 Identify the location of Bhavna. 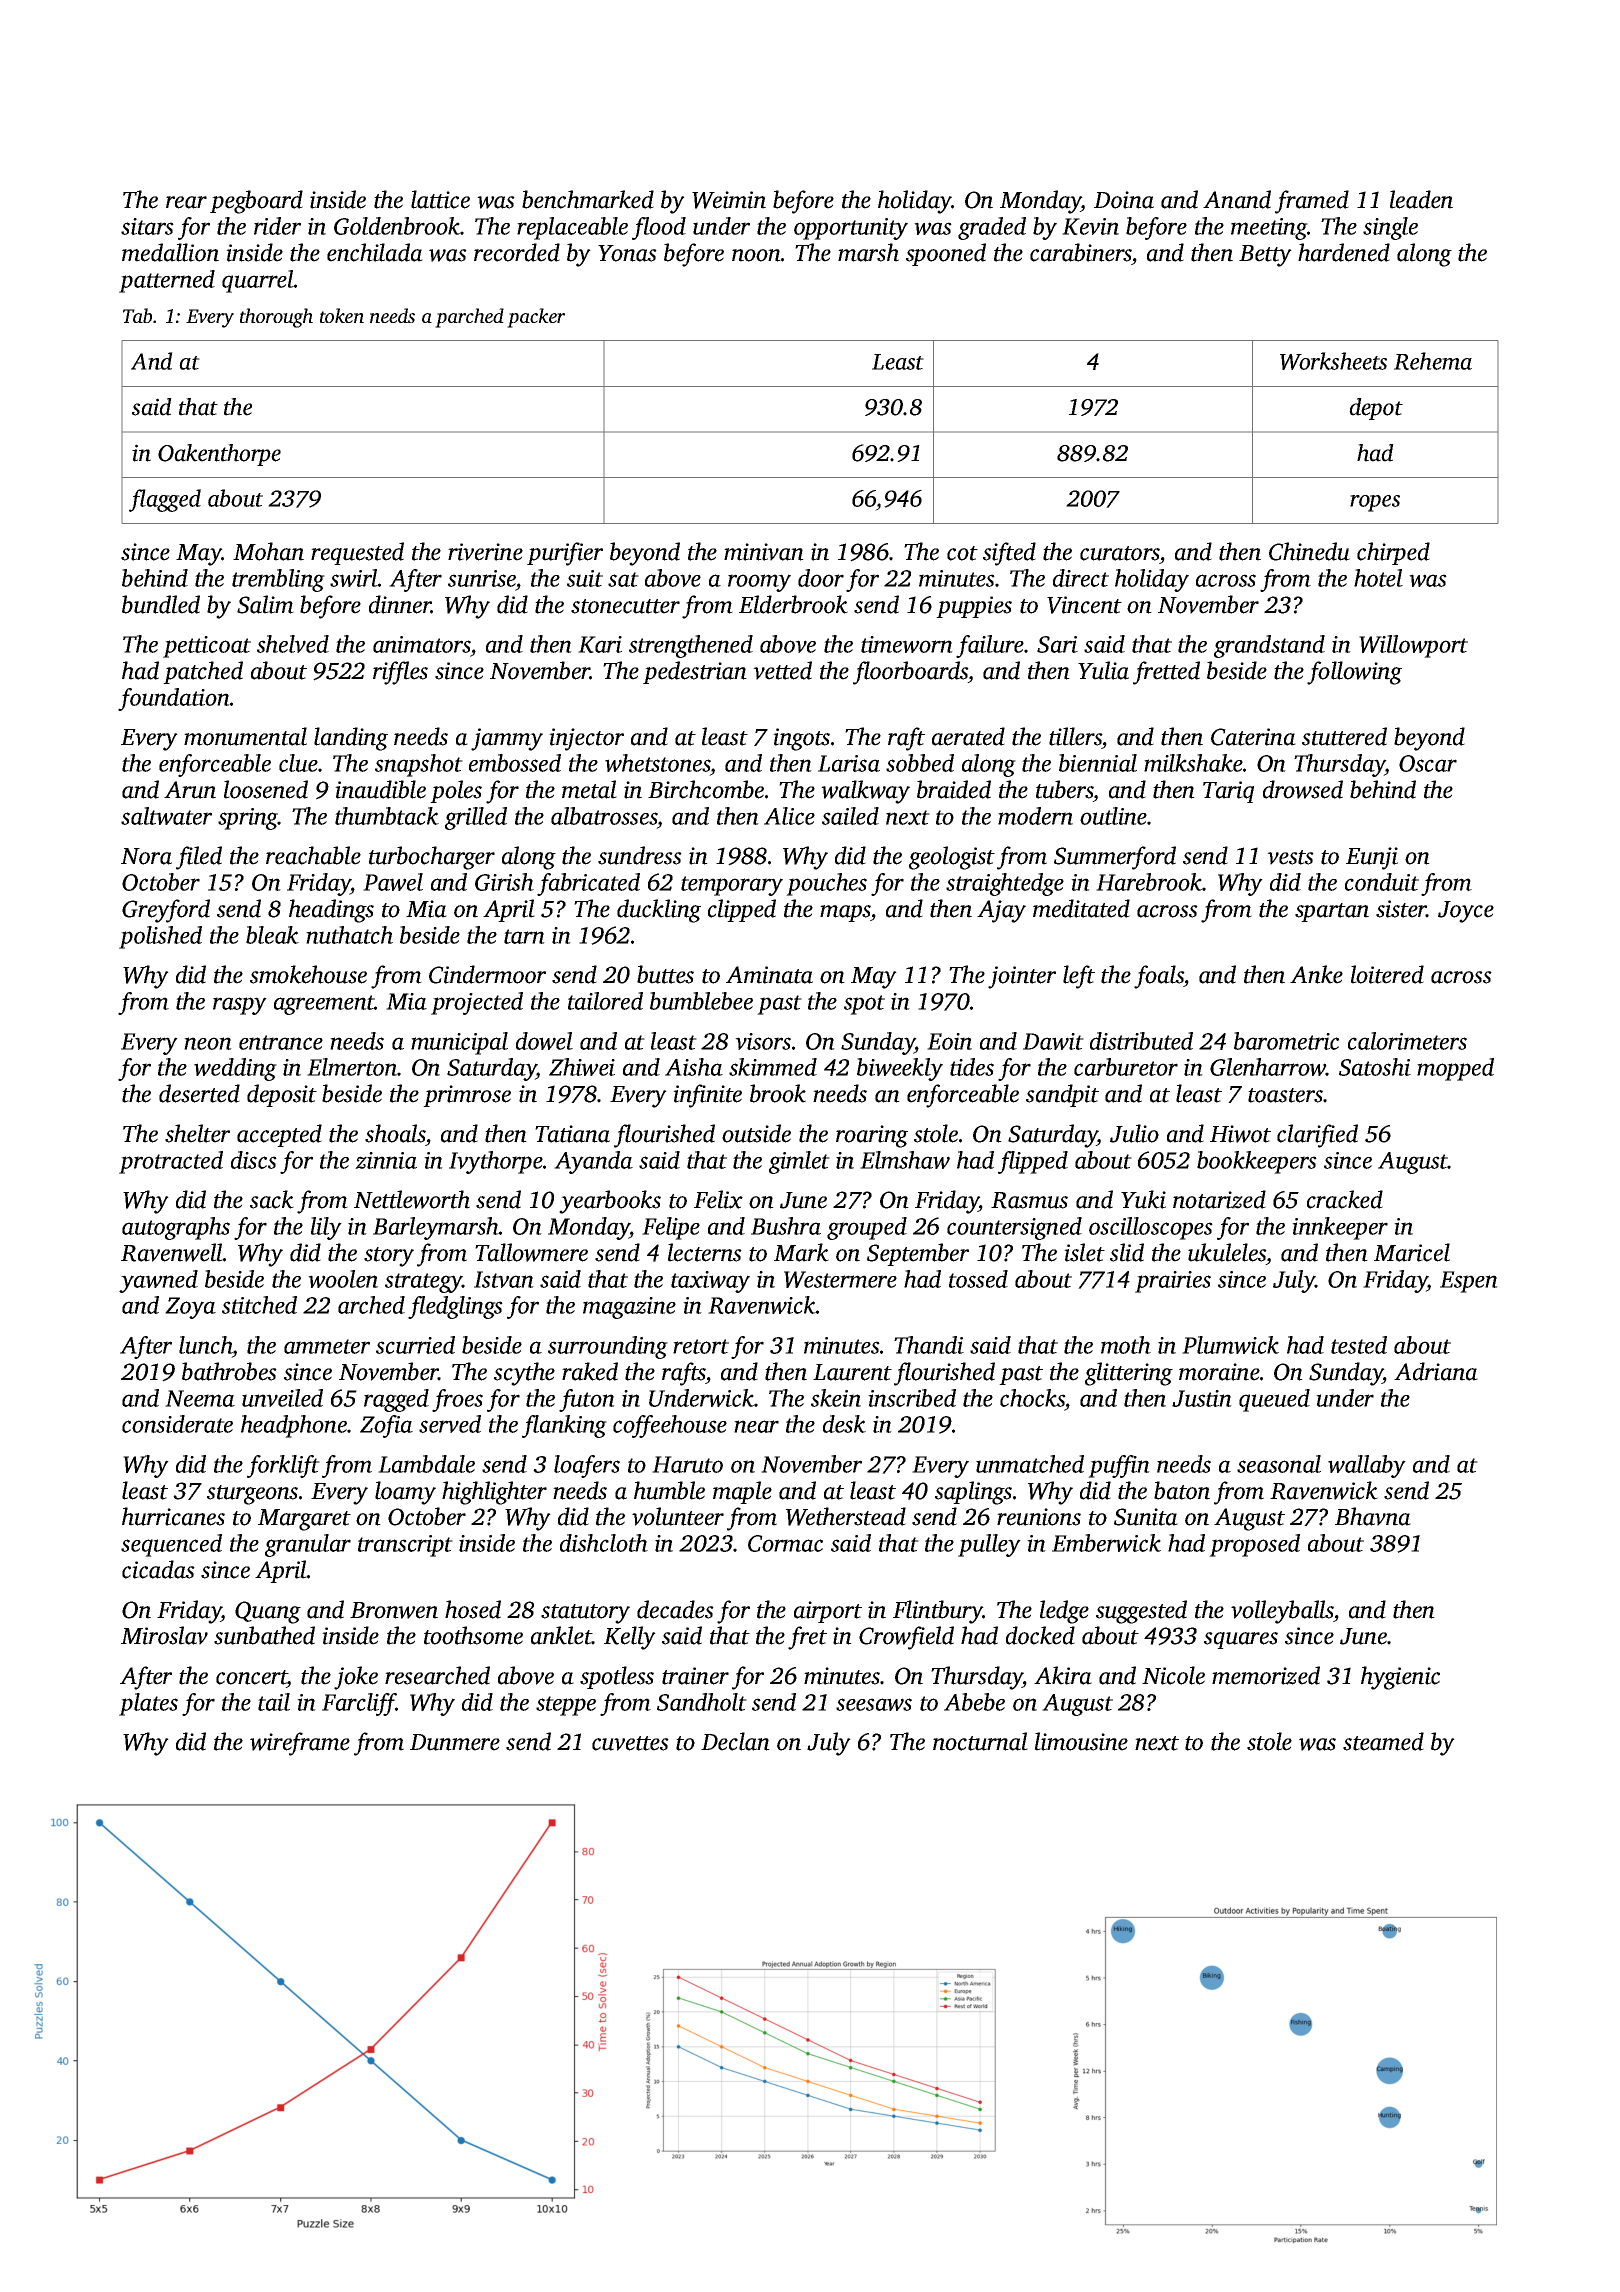
(1373, 1516).
